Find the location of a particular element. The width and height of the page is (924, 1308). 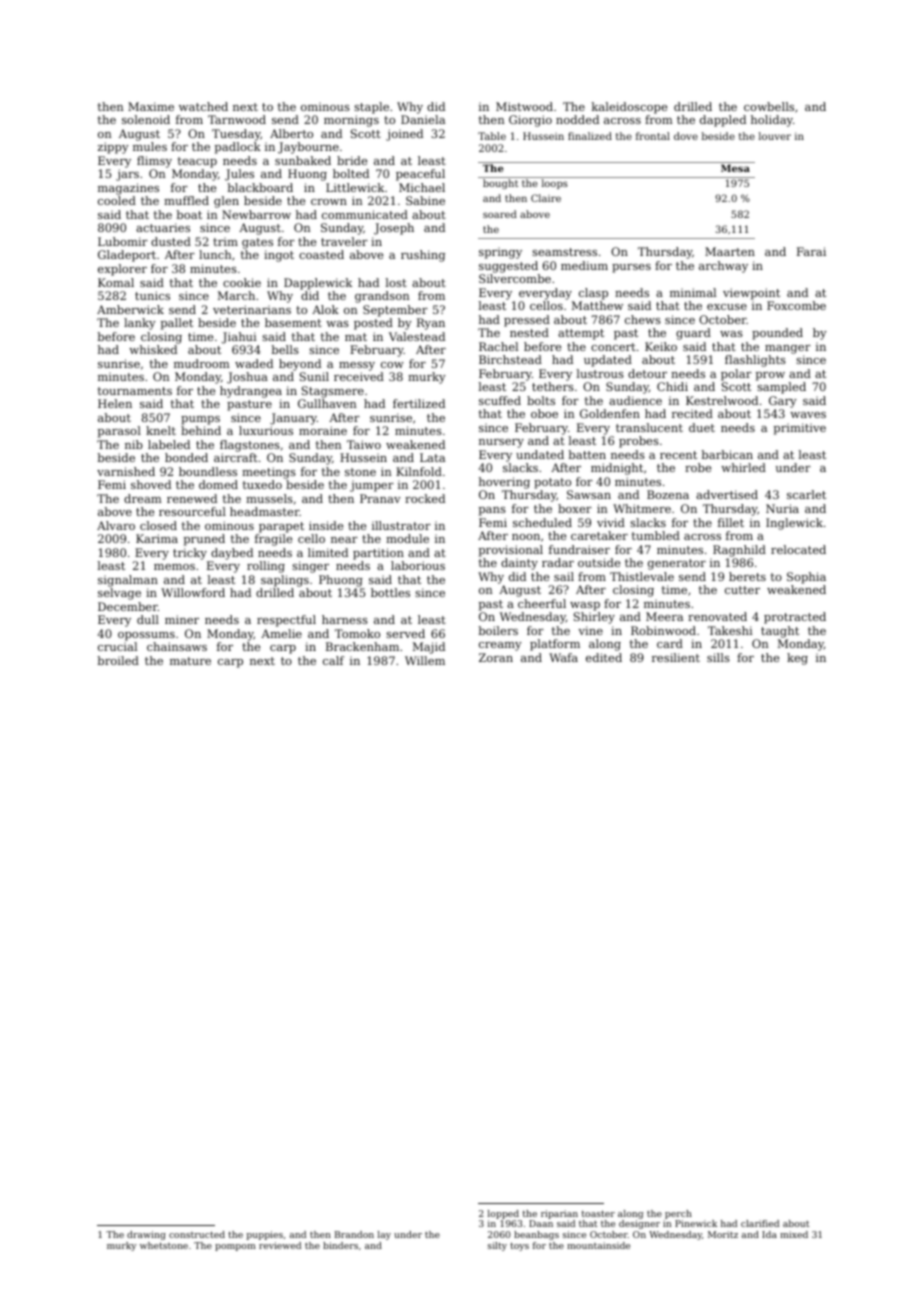

cheerful is located at coordinates (542, 603).
